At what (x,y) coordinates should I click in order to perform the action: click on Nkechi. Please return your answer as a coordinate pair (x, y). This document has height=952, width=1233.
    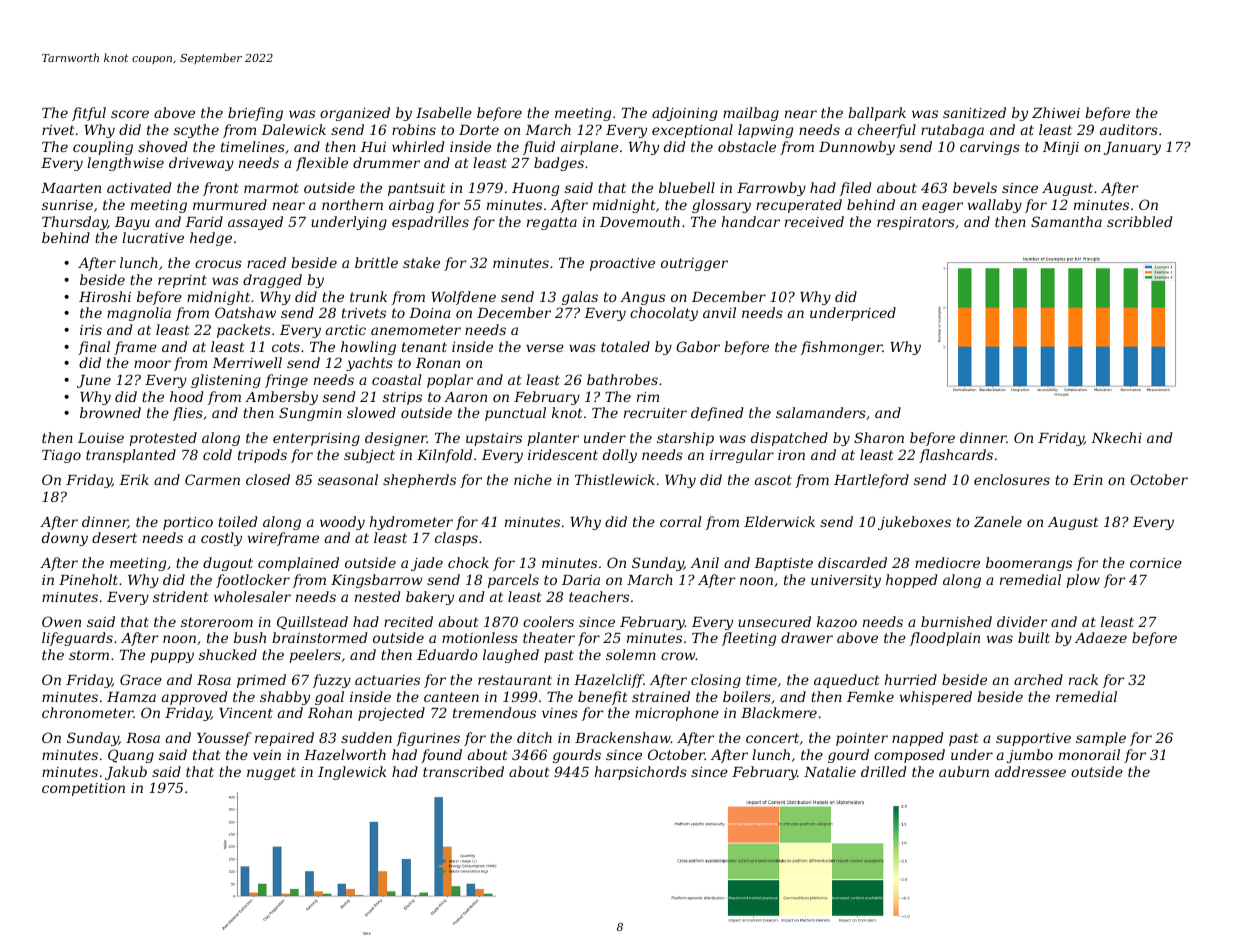
    Looking at the image, I should click on (1116, 437).
